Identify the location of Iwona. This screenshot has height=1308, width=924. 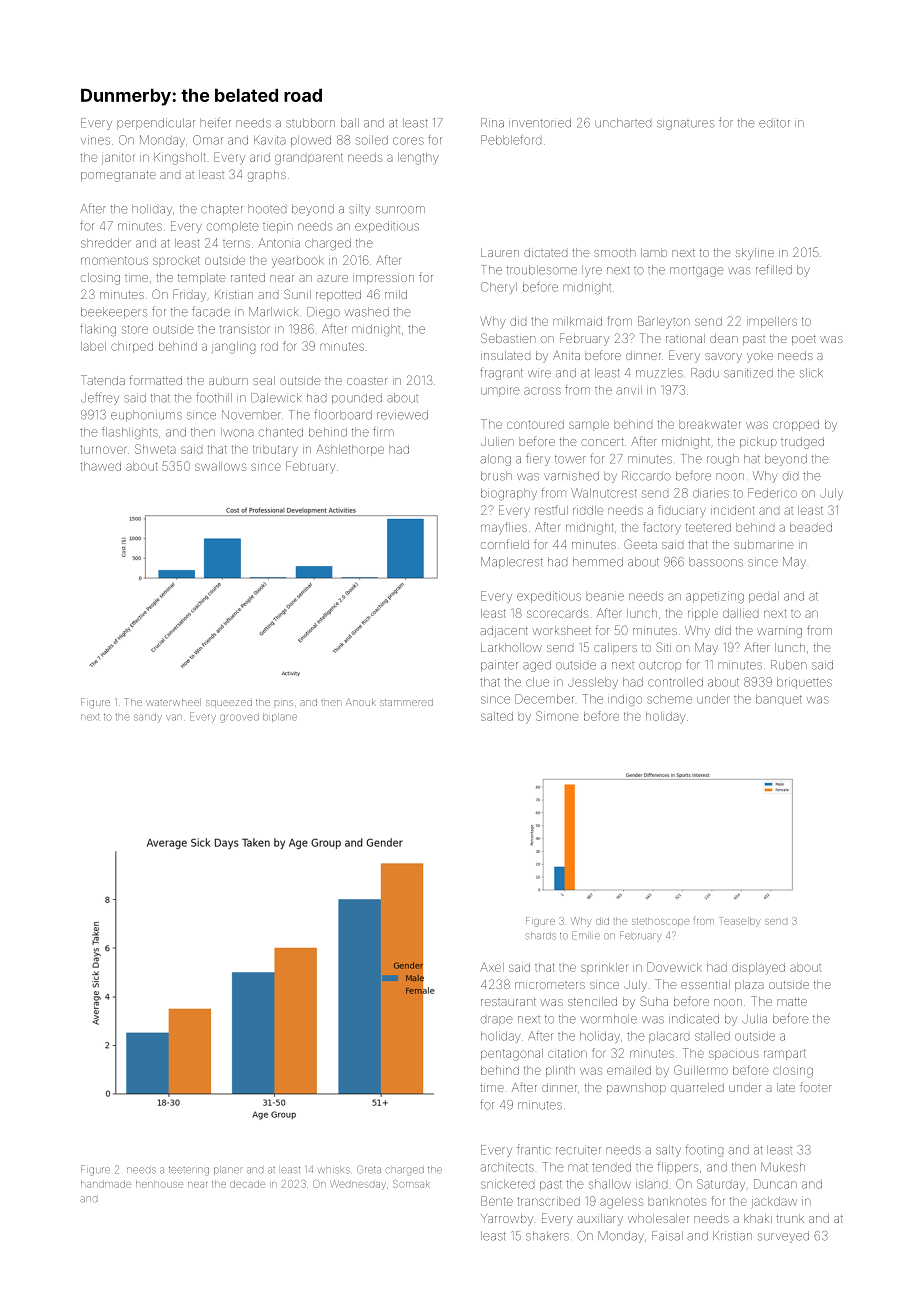
(238, 433).
